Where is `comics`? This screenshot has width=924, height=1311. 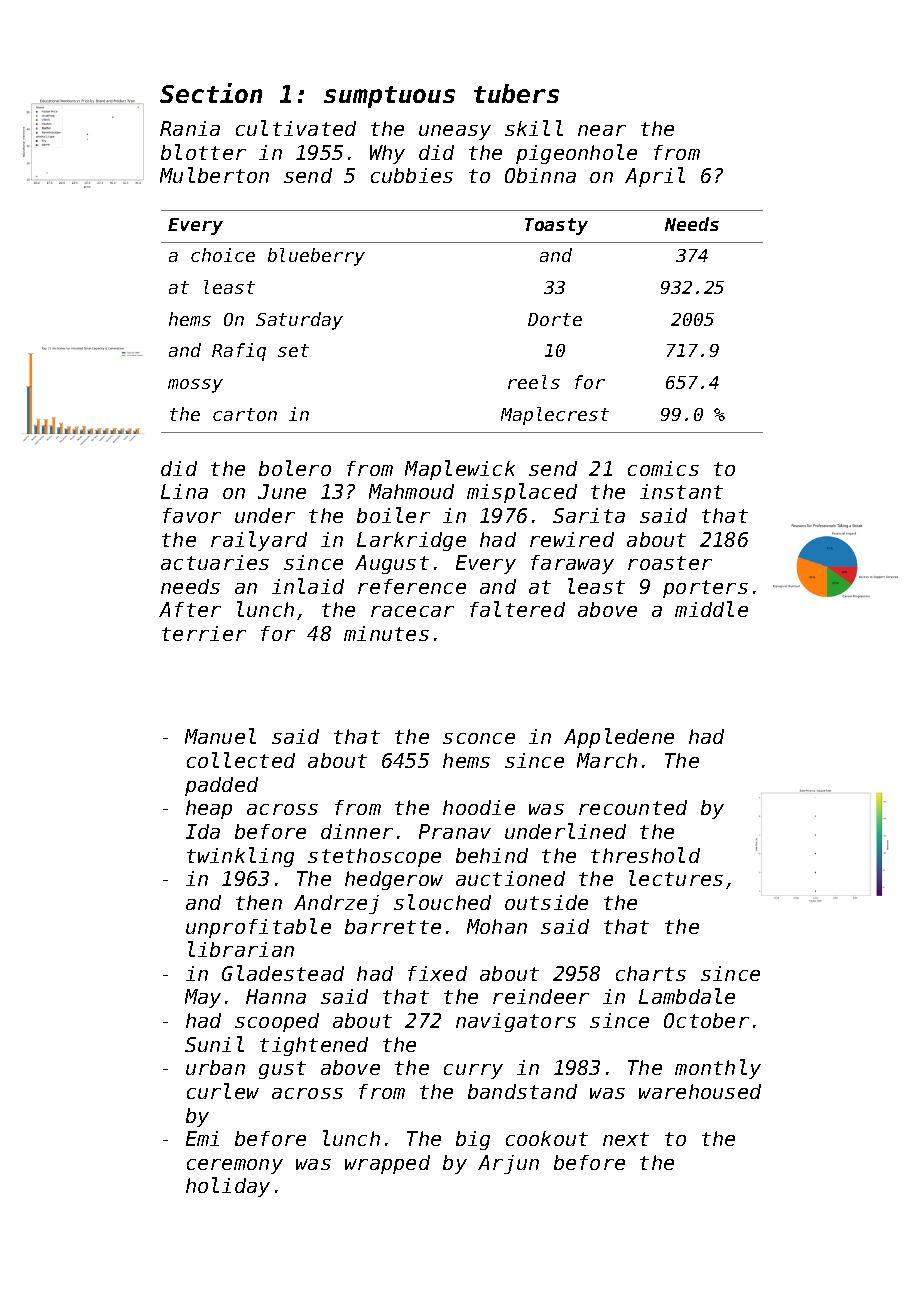
comics is located at coordinates (663, 468).
